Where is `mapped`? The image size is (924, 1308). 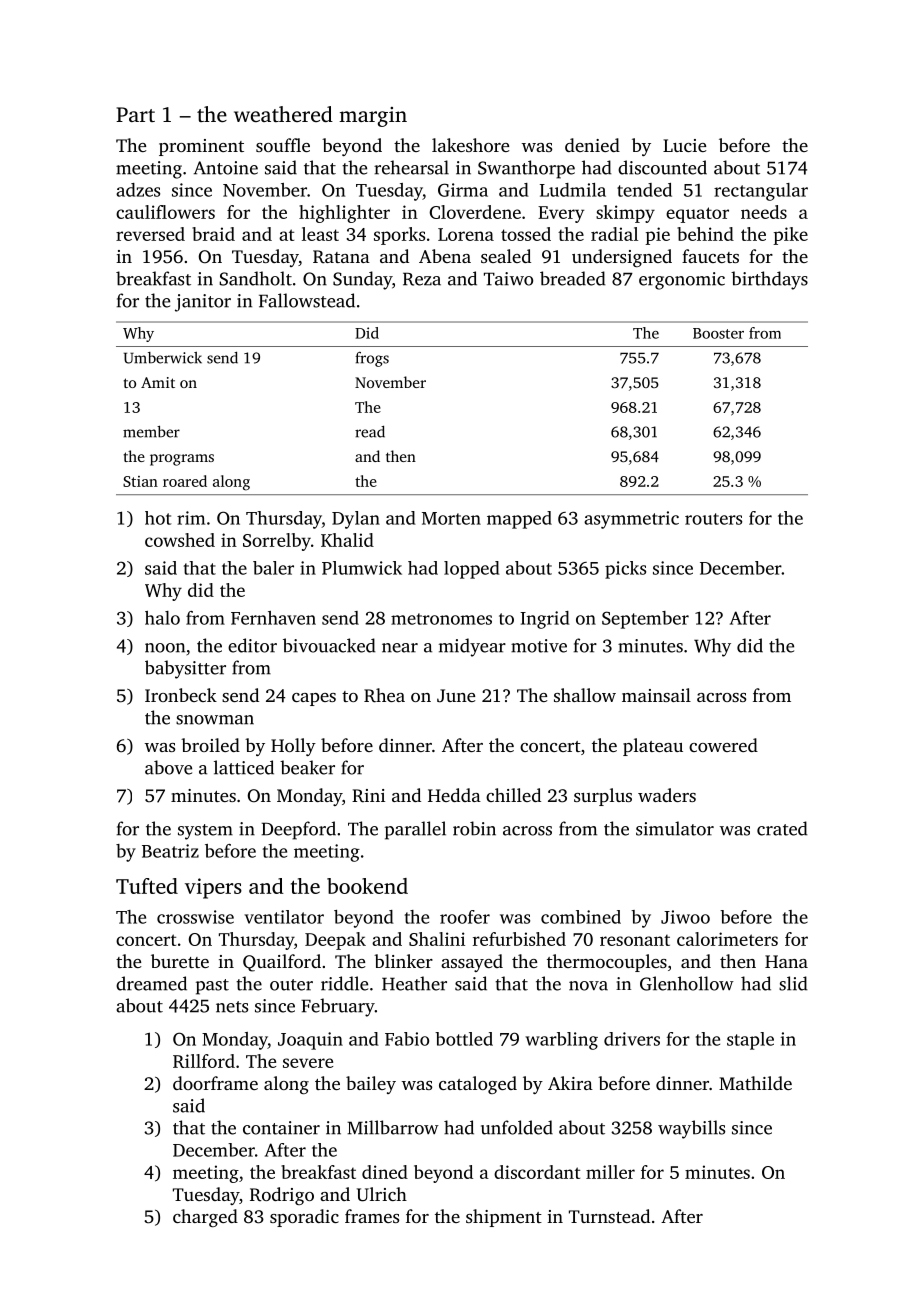
mapped is located at coordinates (519, 520).
